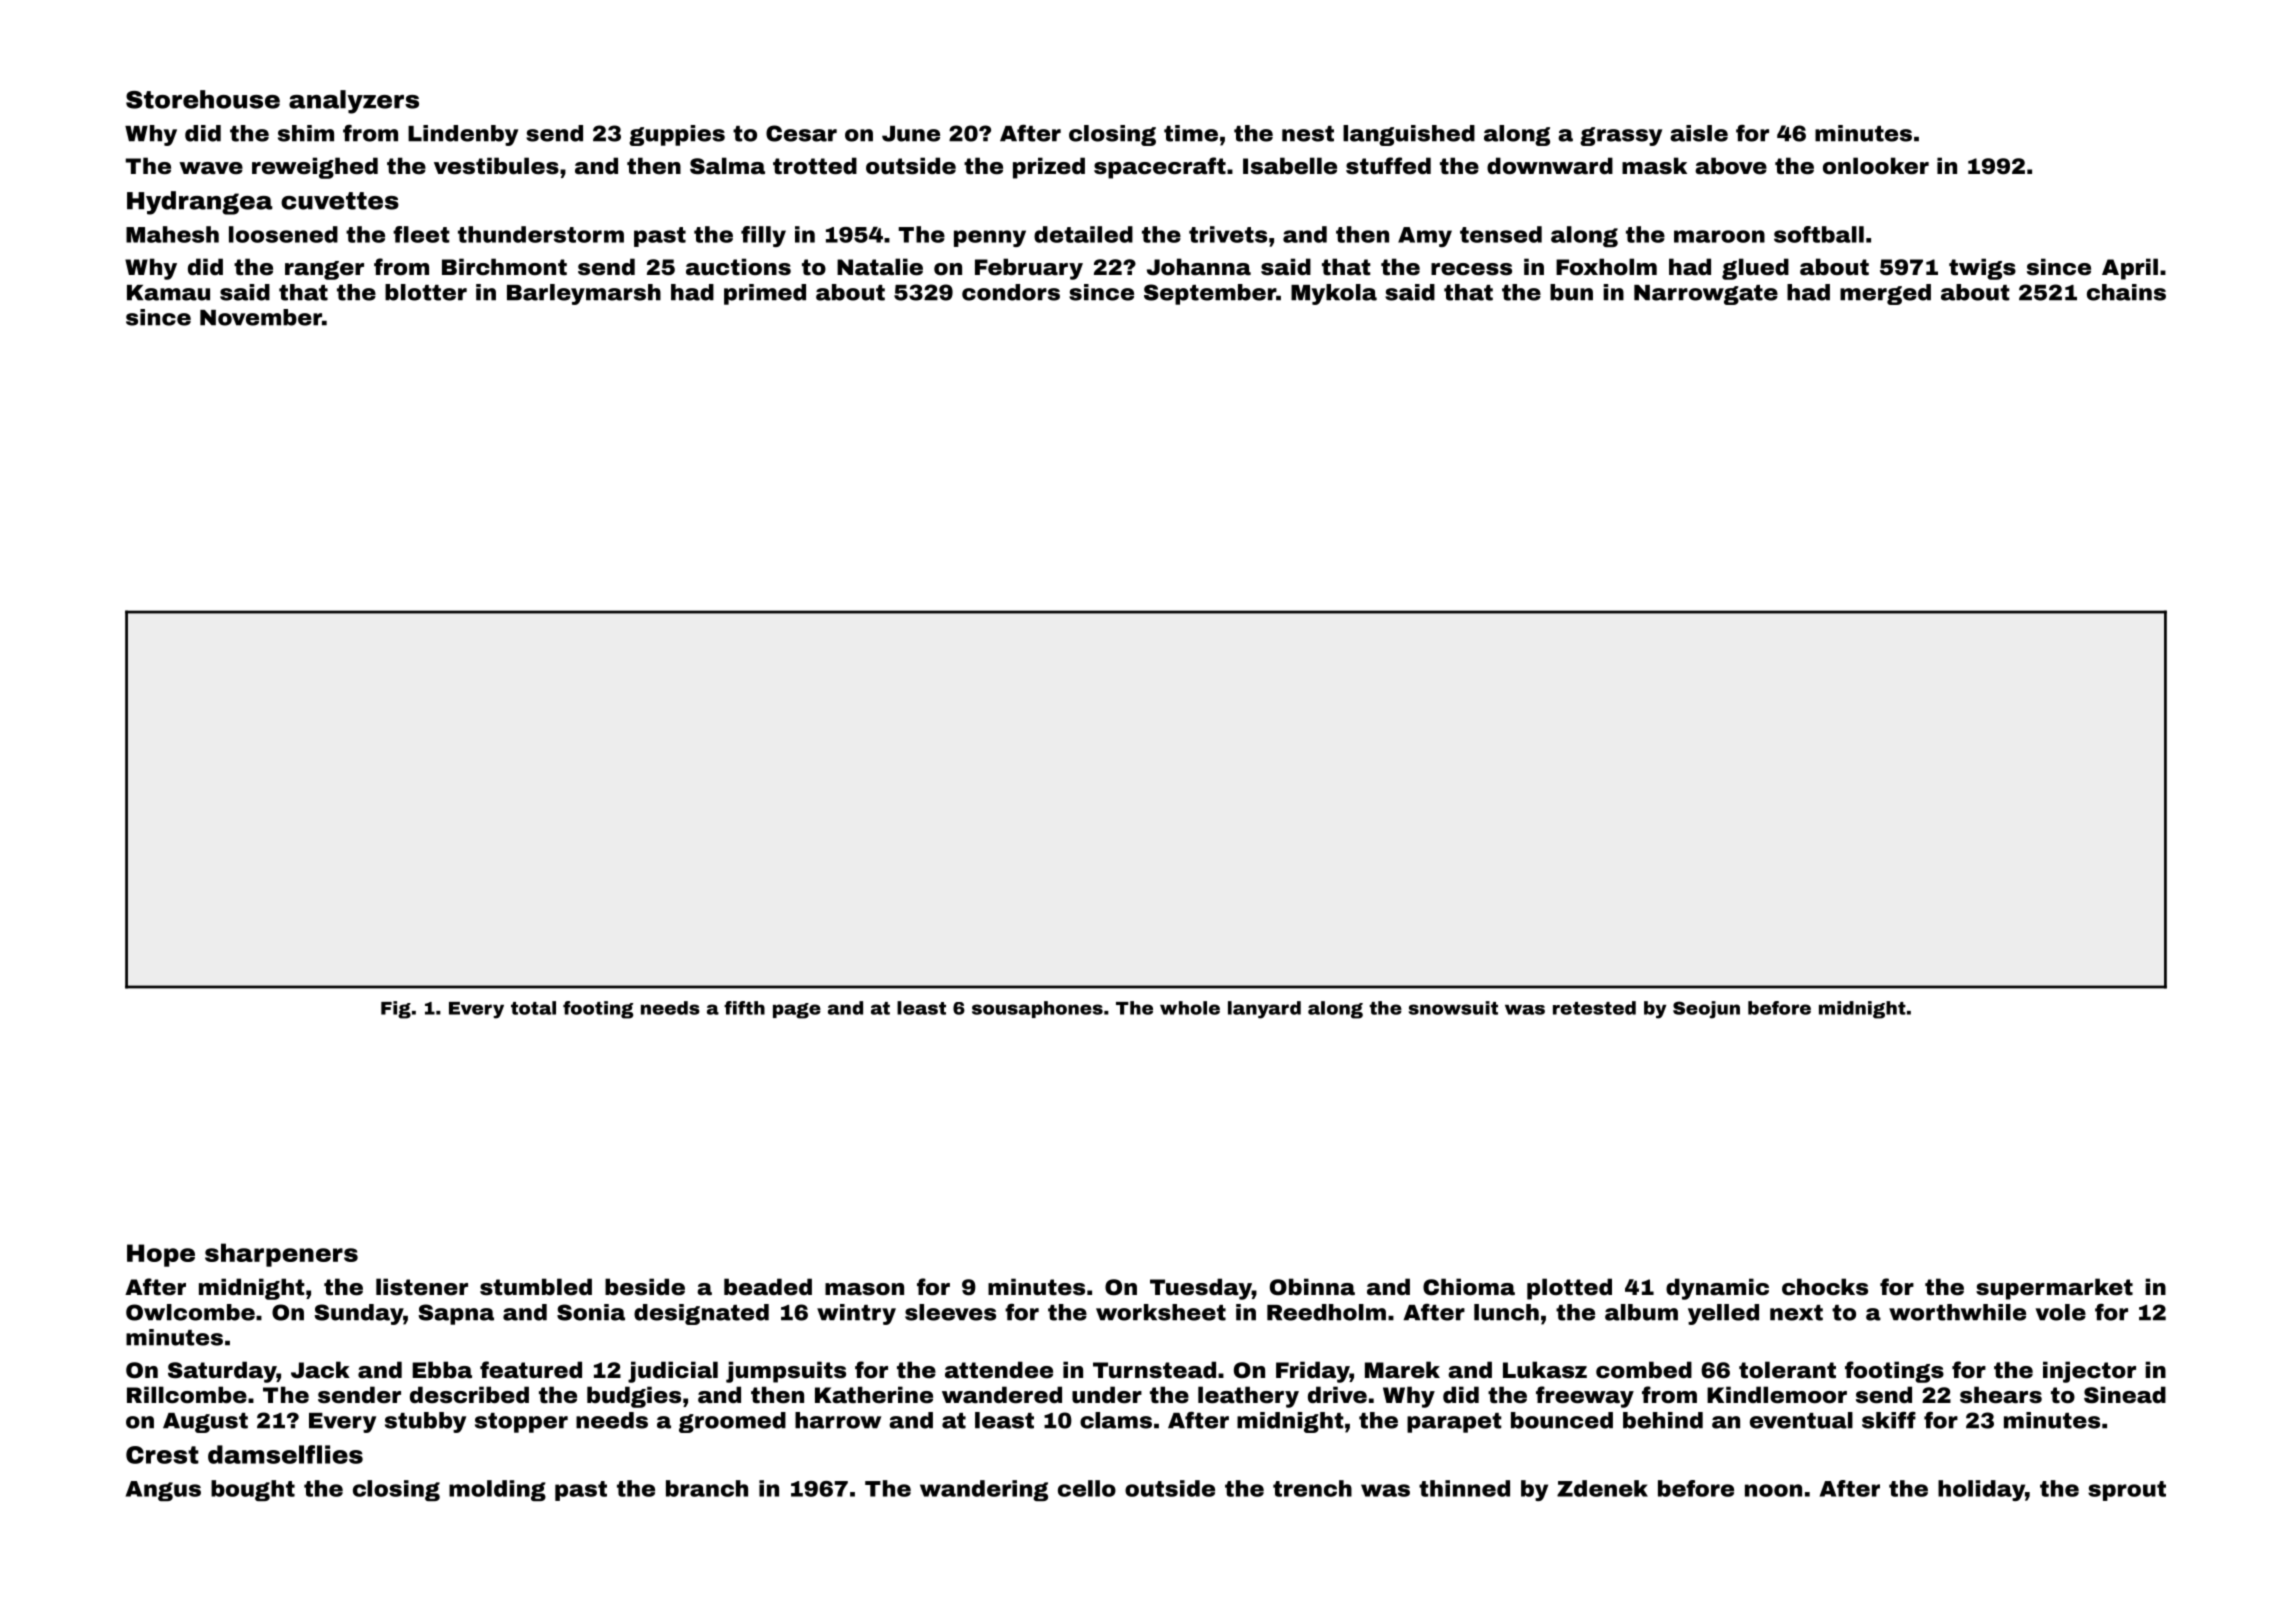 This document has height=1620, width=2292. What do you see at coordinates (1425, 237) in the document?
I see `Amy` at bounding box center [1425, 237].
